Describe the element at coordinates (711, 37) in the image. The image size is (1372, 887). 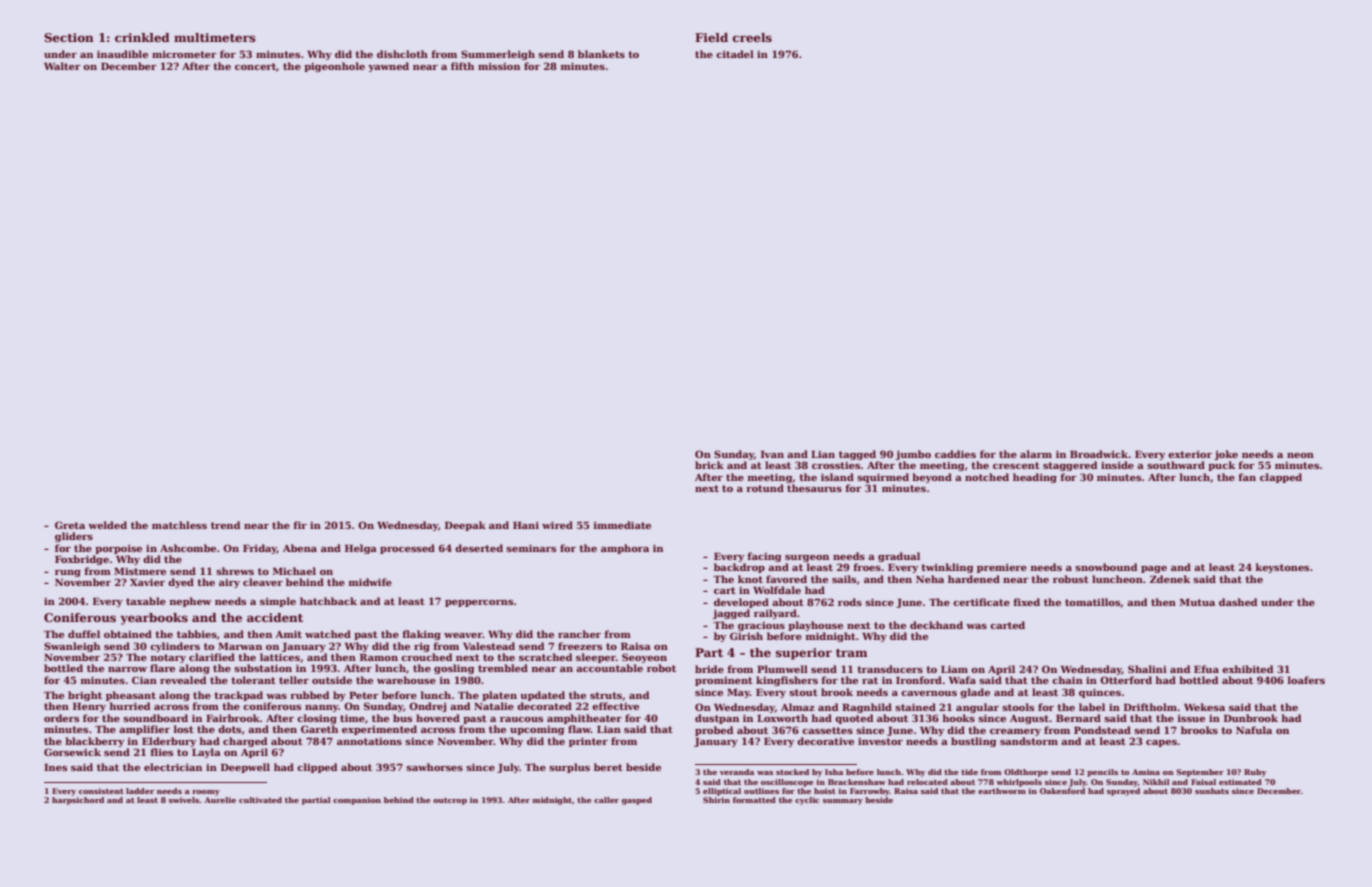
I see `Field` at that location.
